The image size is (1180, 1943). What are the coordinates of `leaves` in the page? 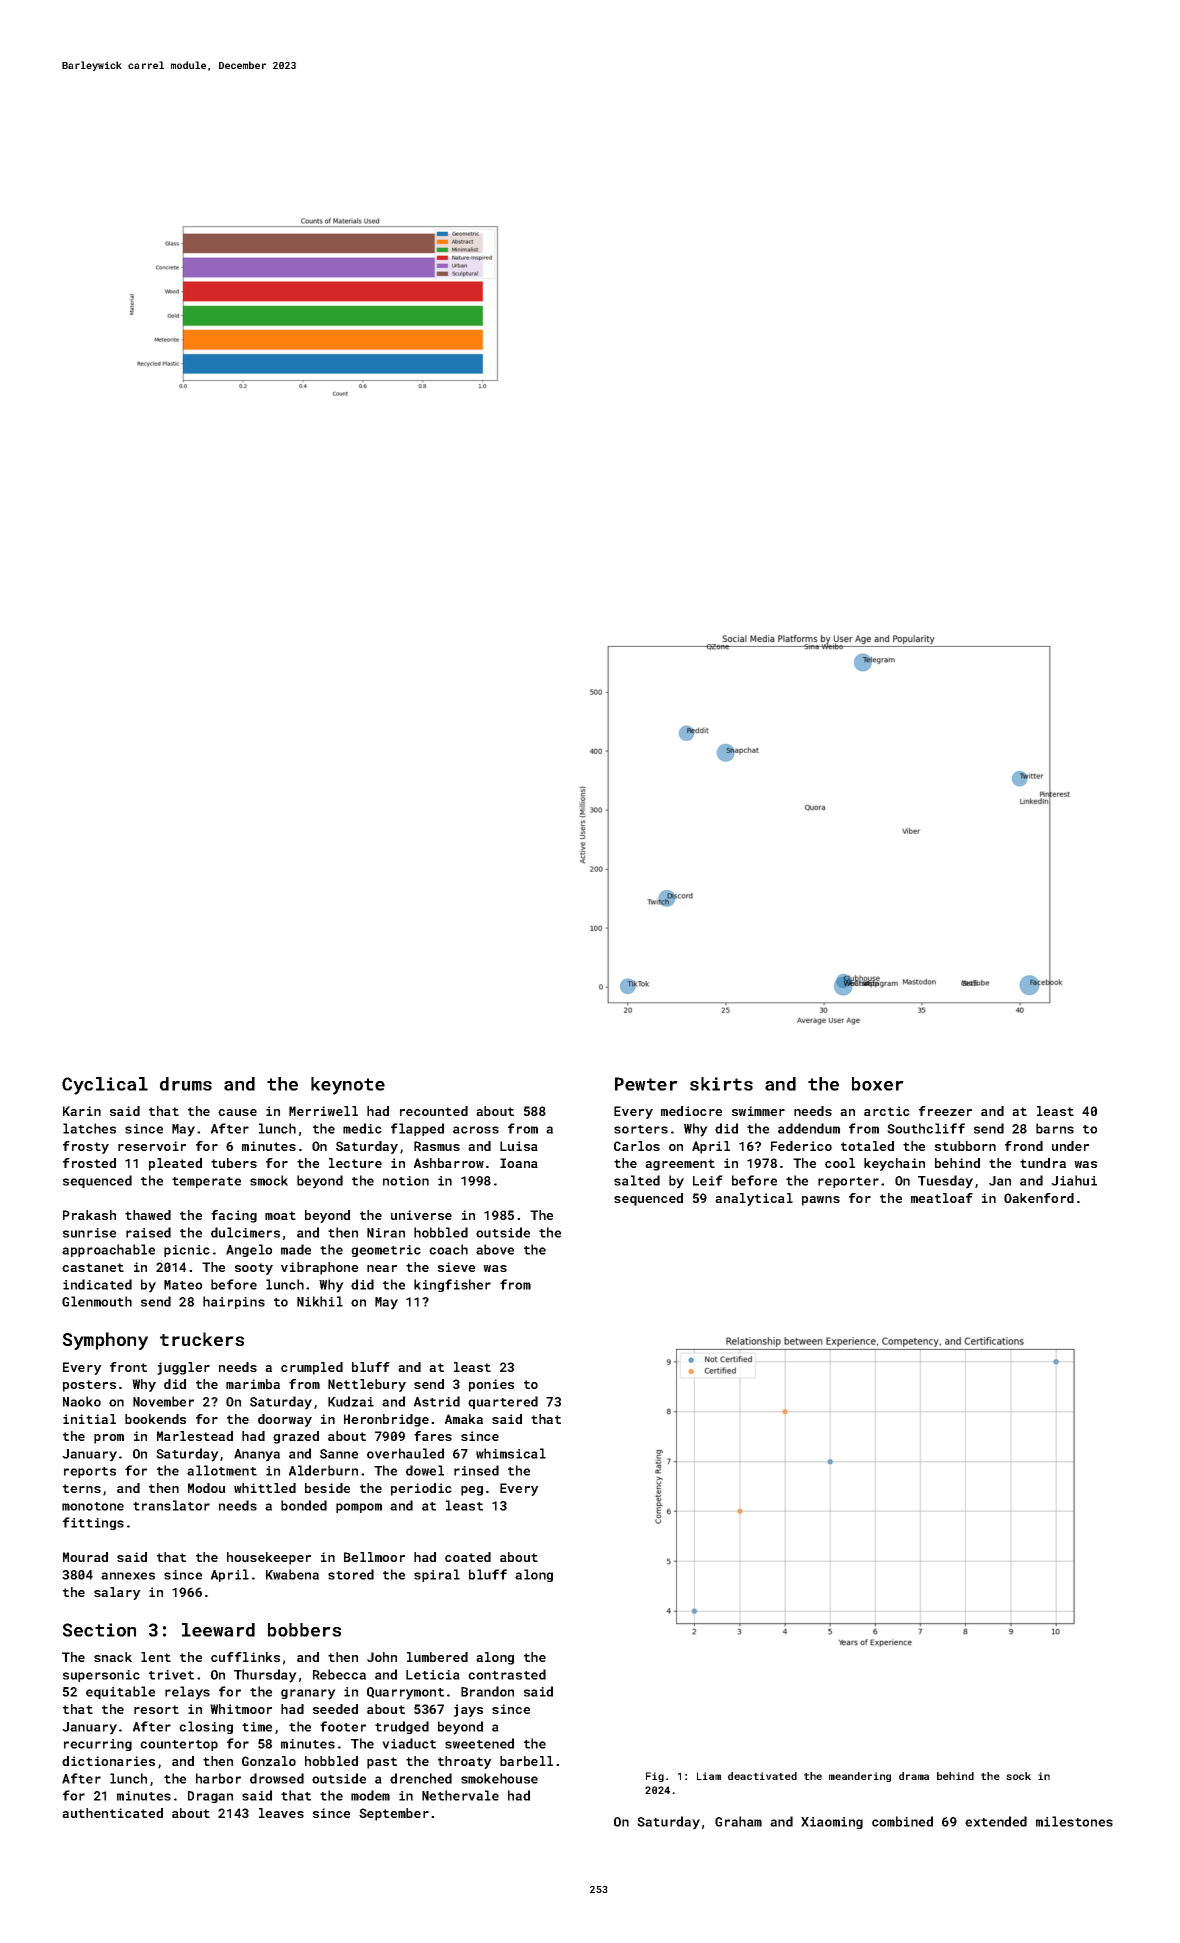 It's located at (281, 1813).
